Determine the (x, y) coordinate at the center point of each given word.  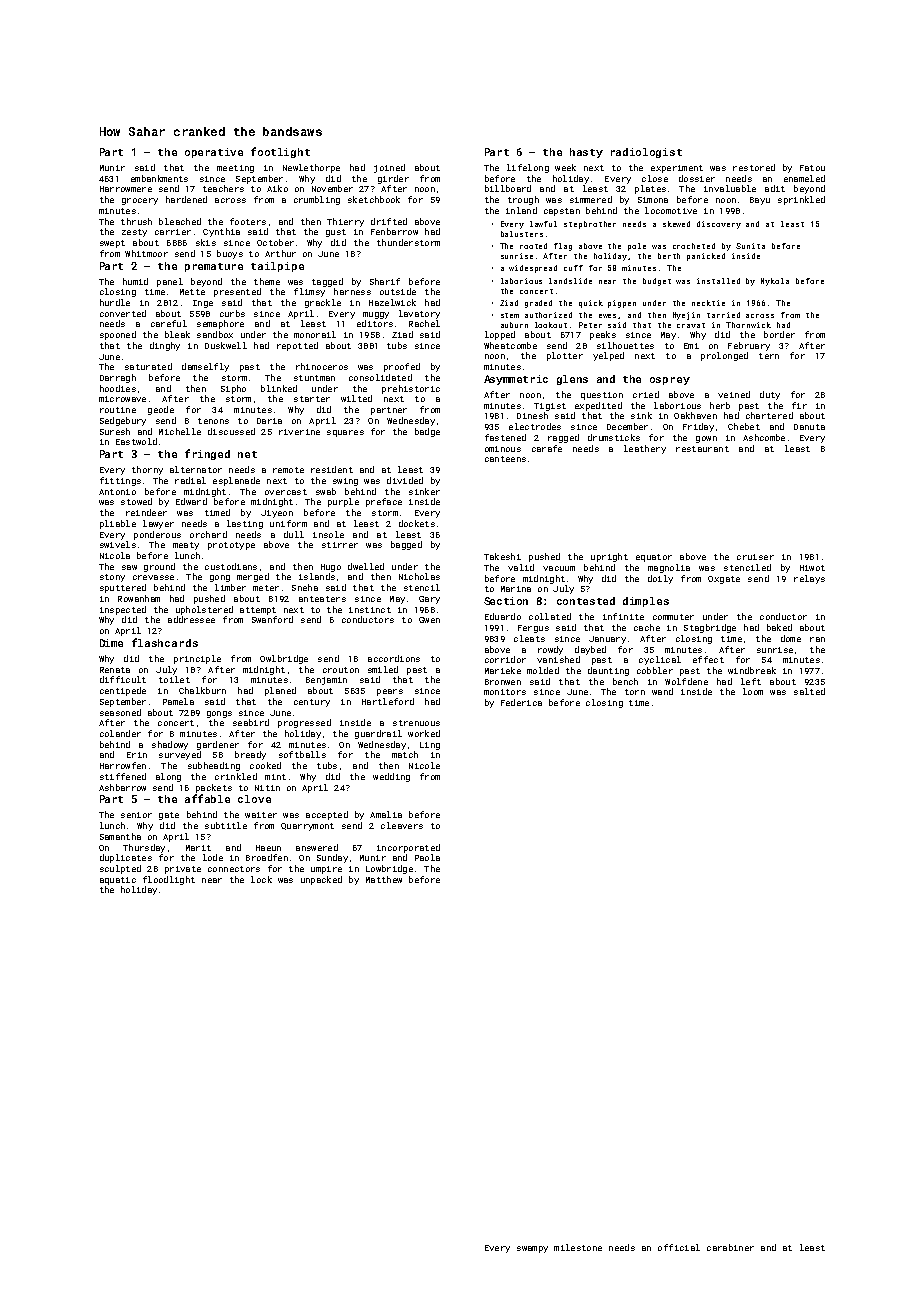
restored (754, 167)
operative (214, 153)
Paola (427, 857)
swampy (532, 1249)
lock (261, 879)
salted (809, 691)
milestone (578, 1247)
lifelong (528, 168)
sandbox (215, 334)
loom (753, 691)
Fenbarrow (394, 231)
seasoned (120, 712)
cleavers (402, 825)
